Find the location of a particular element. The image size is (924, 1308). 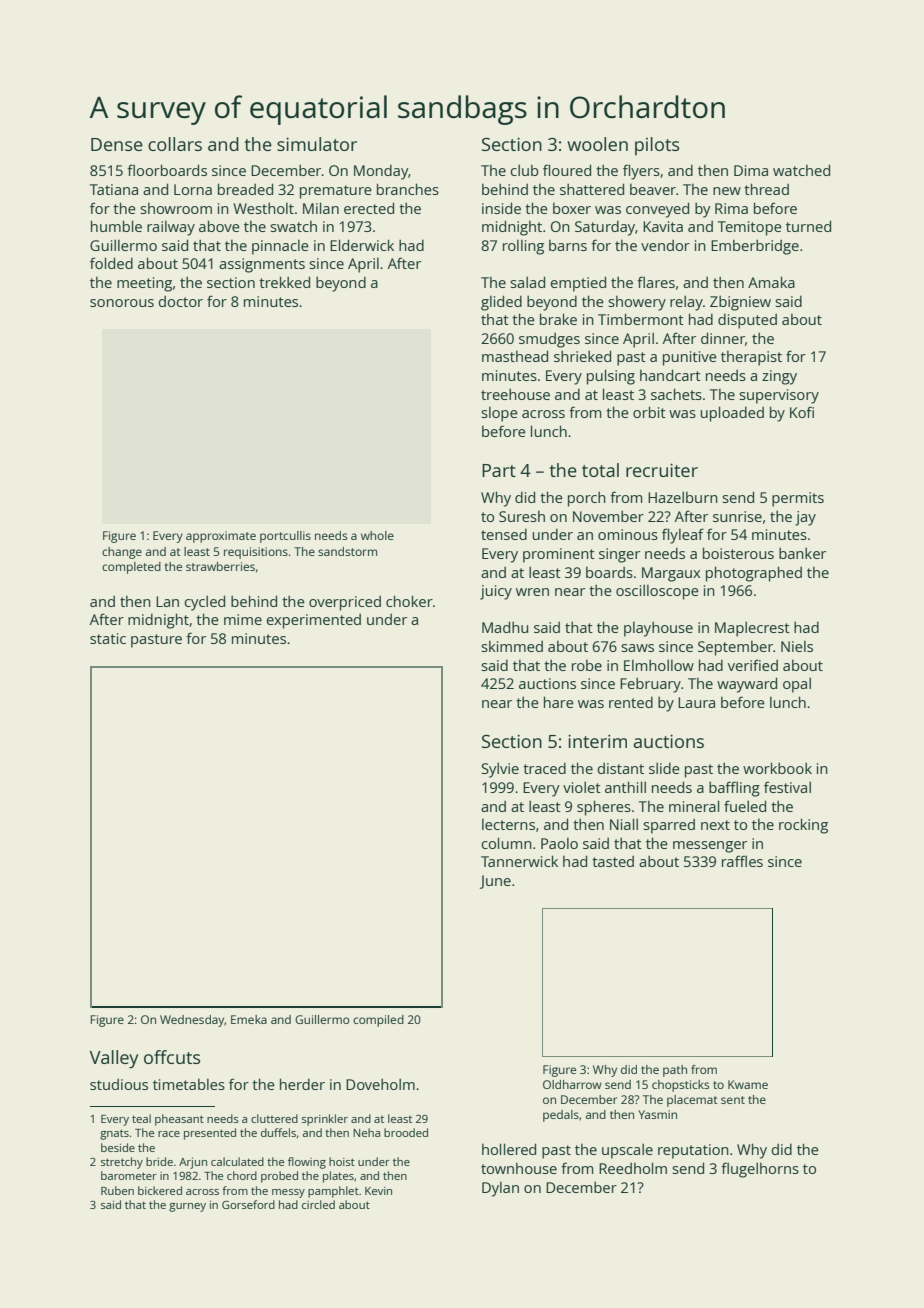

raffles is located at coordinates (742, 861).
